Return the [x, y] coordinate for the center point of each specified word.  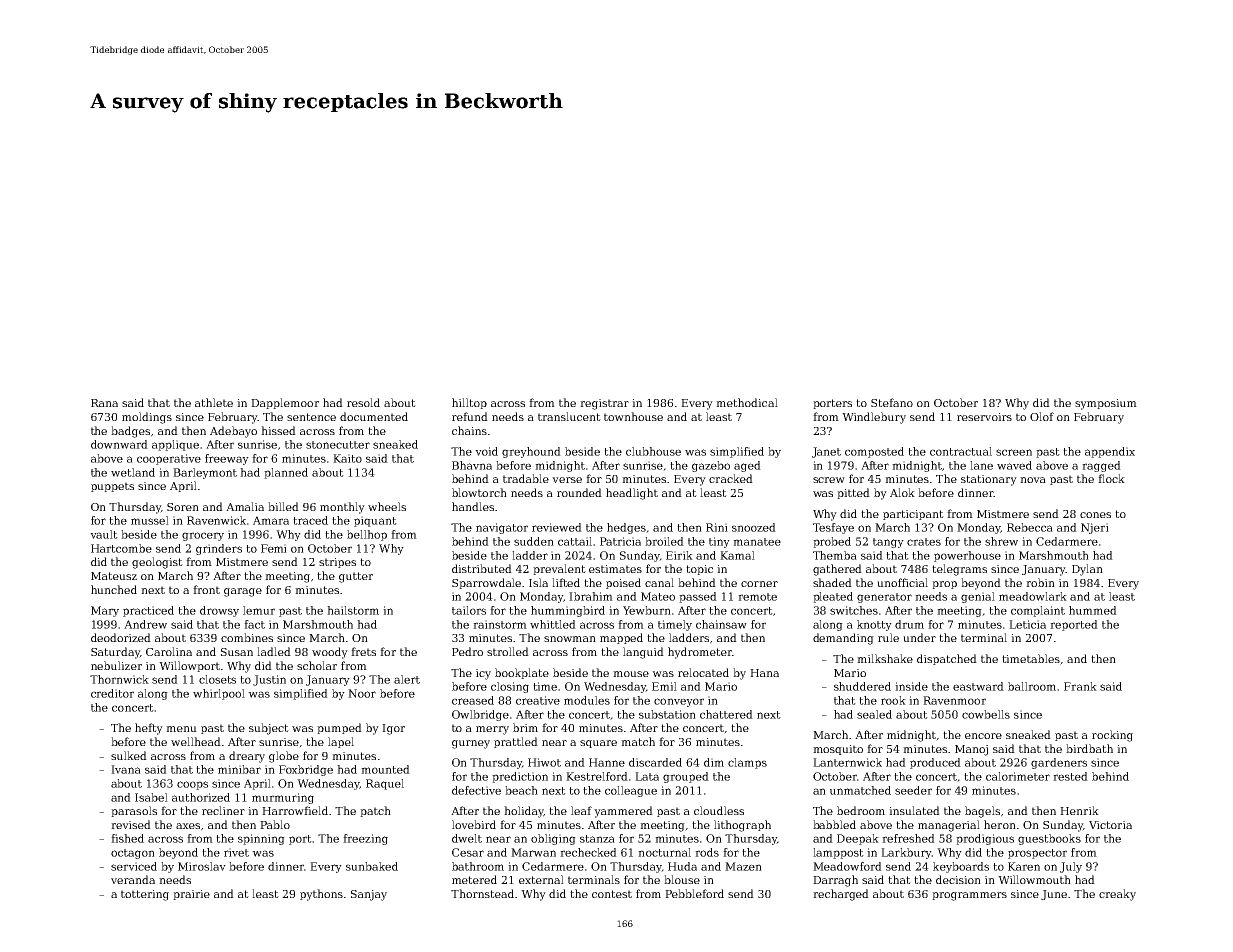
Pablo [275, 824]
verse [567, 480]
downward [119, 444]
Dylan [1087, 570]
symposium [1106, 404]
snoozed [754, 527]
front [206, 589]
